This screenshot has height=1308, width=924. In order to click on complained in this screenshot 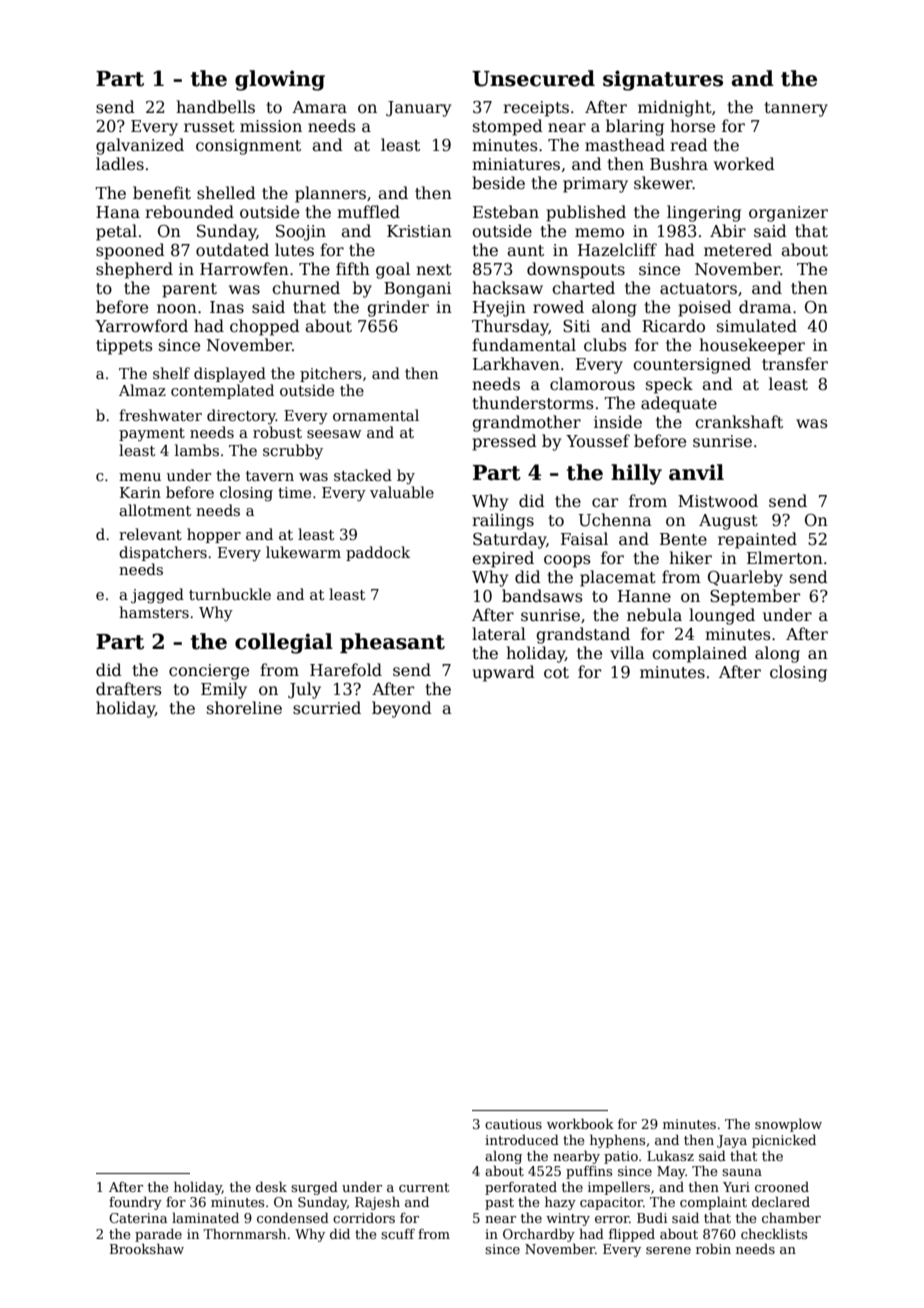, I will do `click(699, 654)`.
